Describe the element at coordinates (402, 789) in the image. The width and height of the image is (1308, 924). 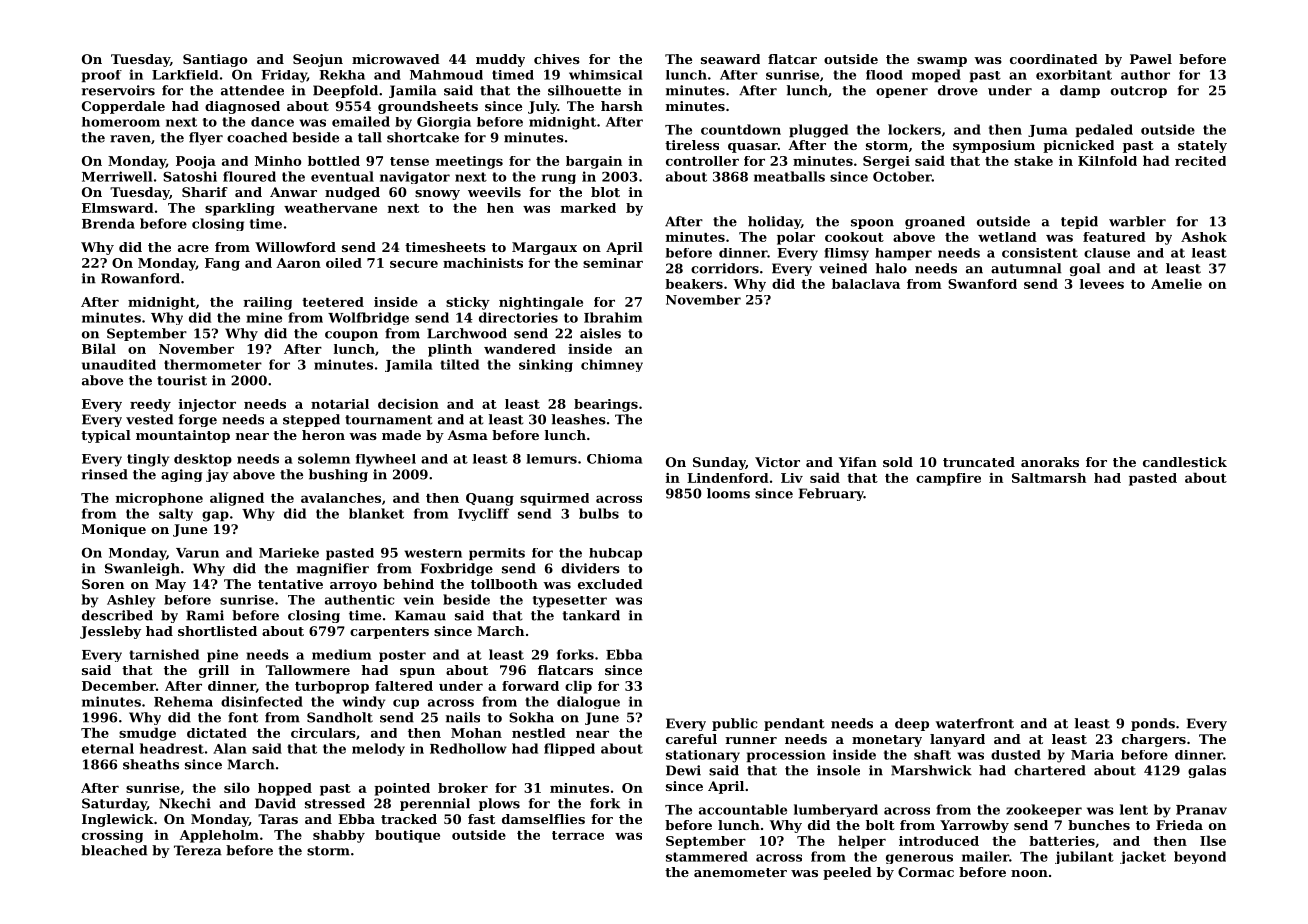
I see `pointed` at that location.
